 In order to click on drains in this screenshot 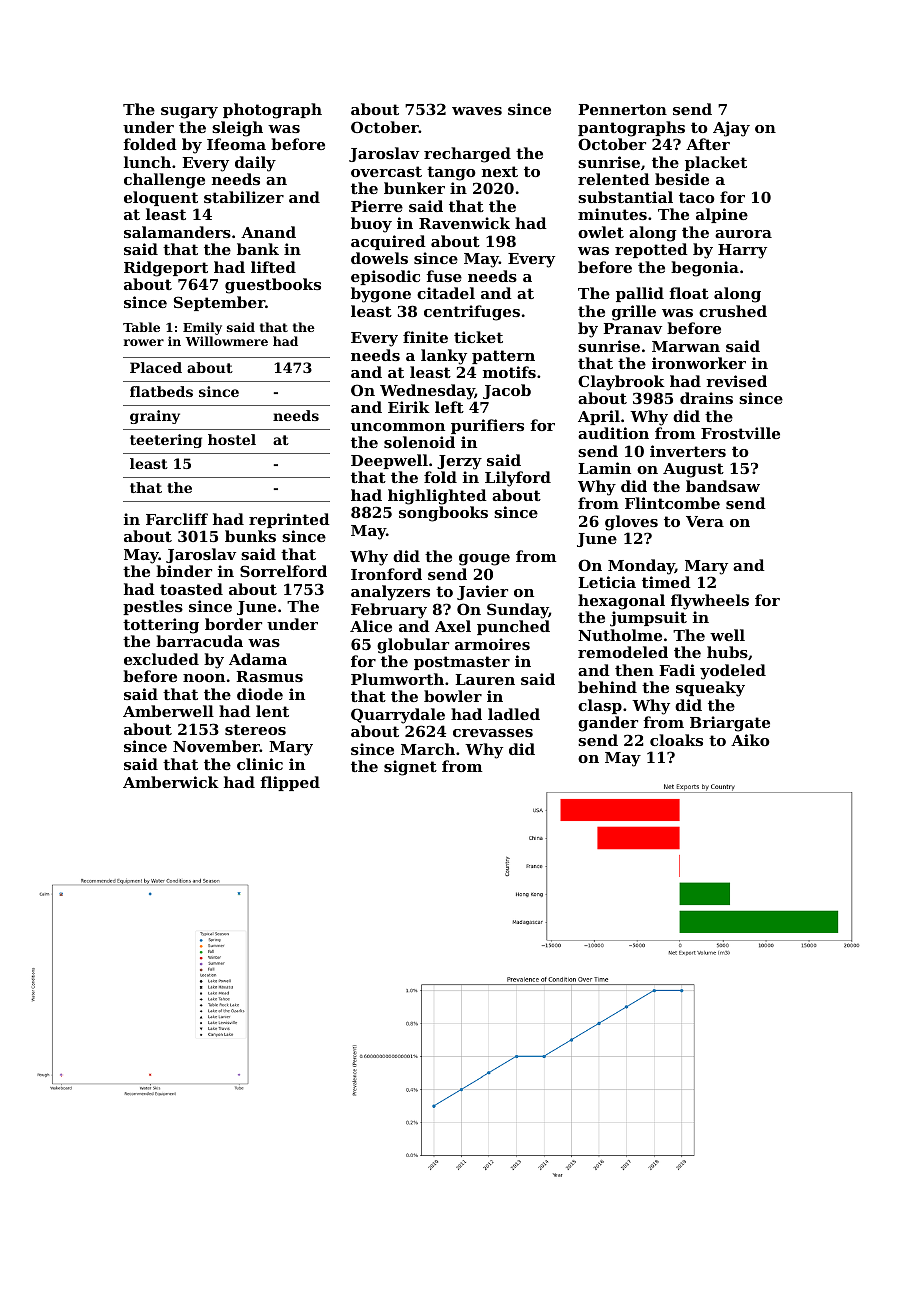, I will do `click(706, 398)`.
